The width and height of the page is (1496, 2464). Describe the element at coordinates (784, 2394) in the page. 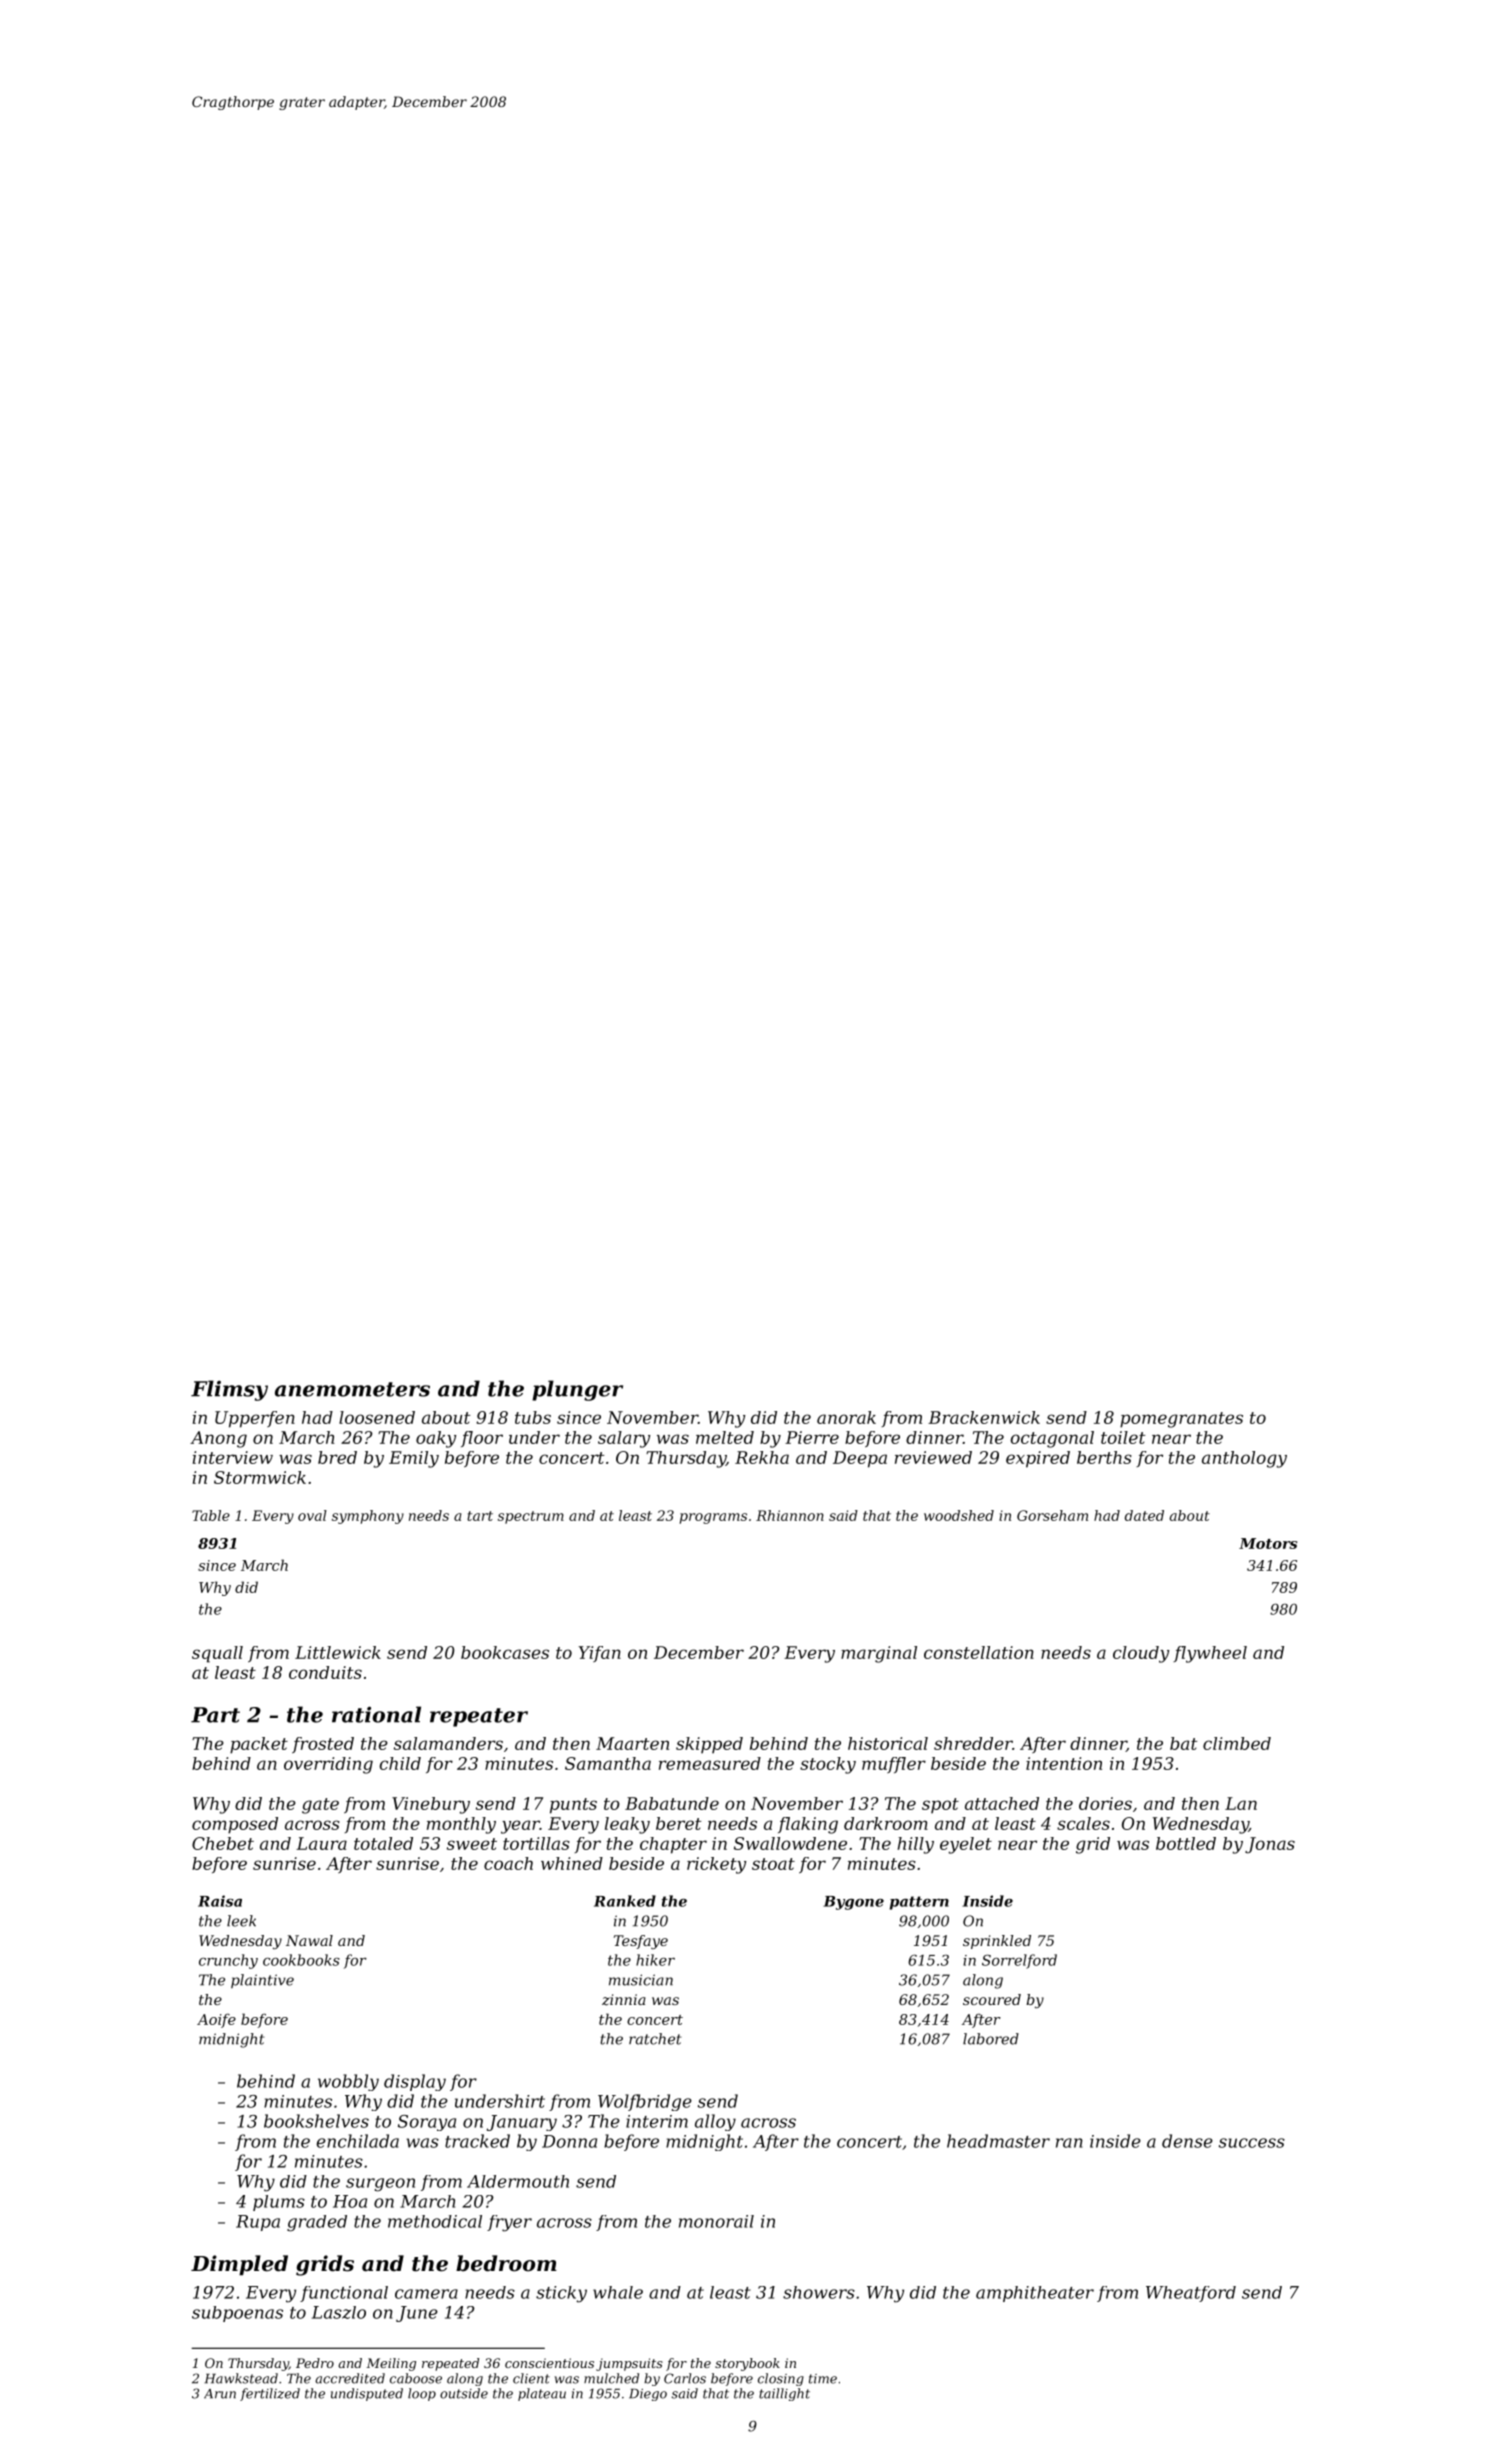

I see `taillight` at that location.
